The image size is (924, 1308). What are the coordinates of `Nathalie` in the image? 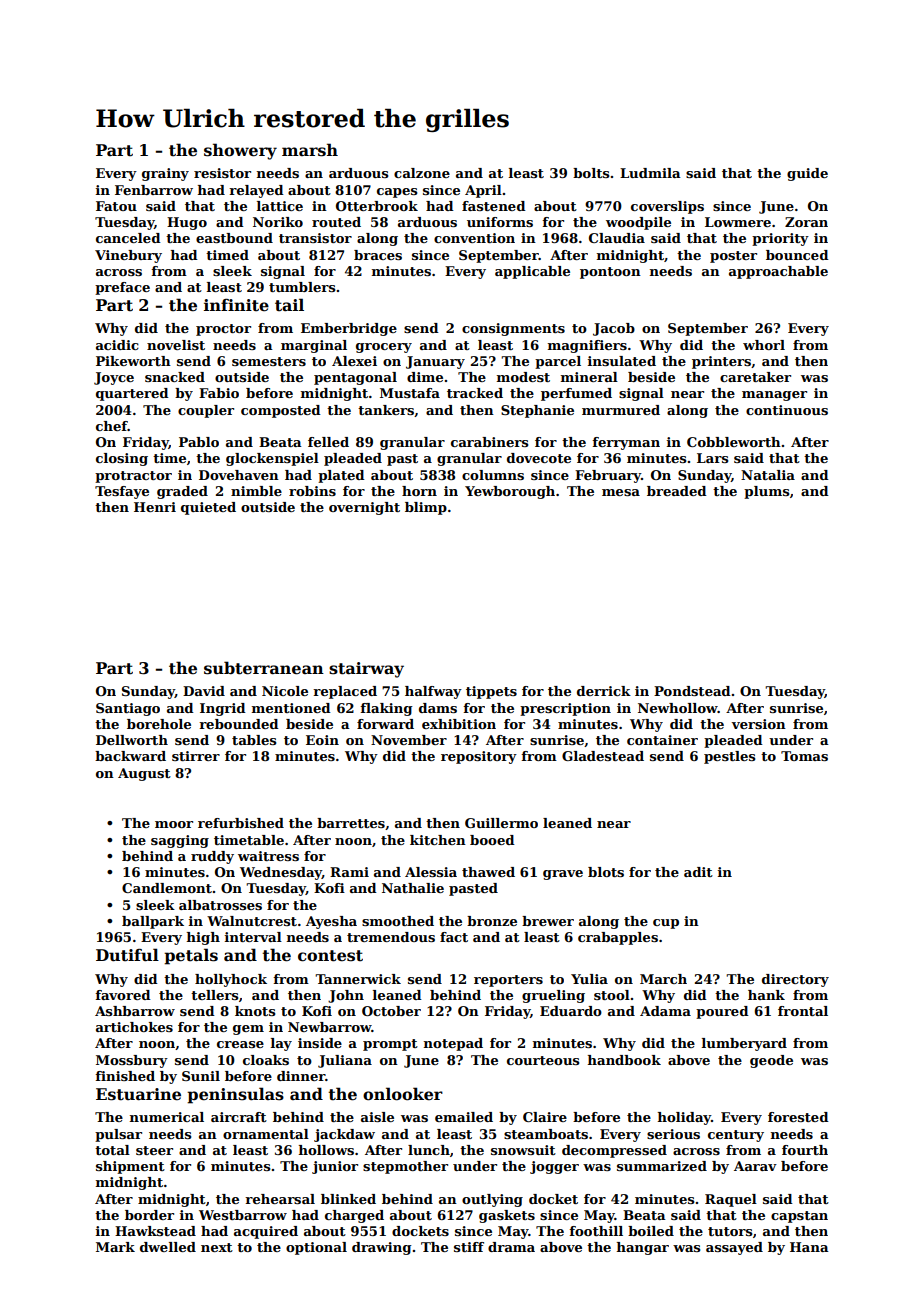 It's located at (413, 888).
